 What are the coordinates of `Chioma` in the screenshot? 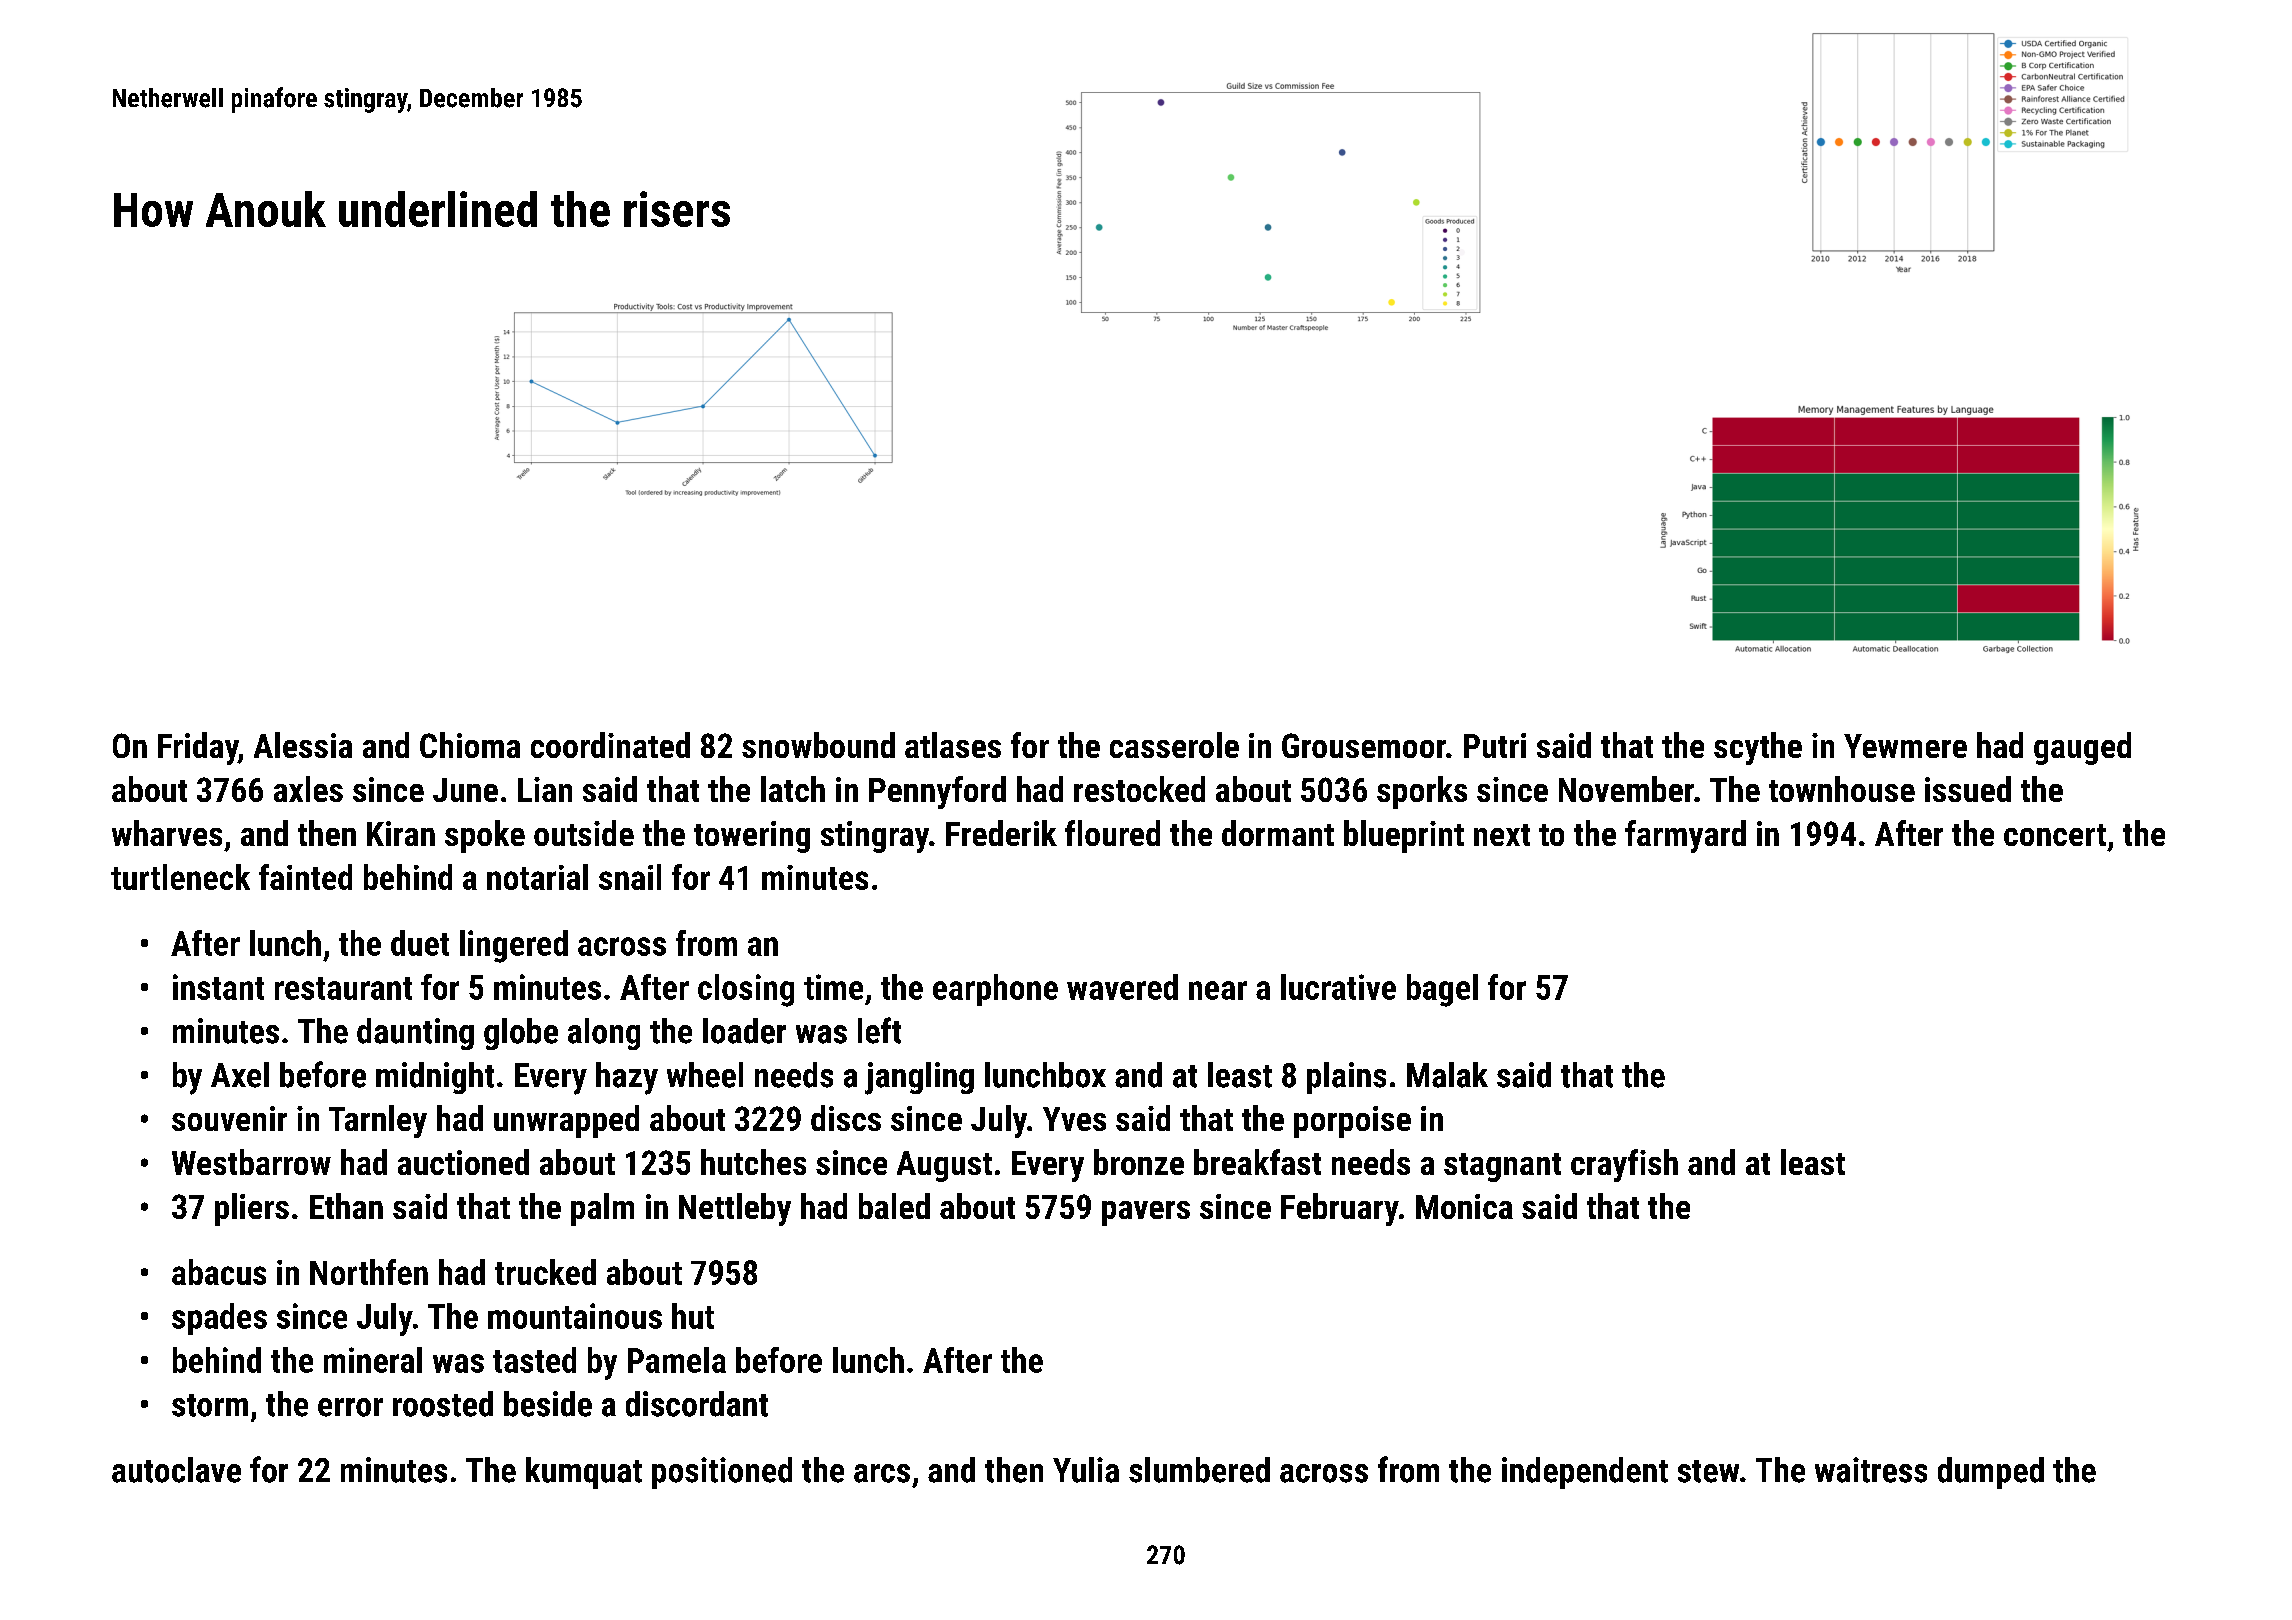 It's located at (470, 745).
